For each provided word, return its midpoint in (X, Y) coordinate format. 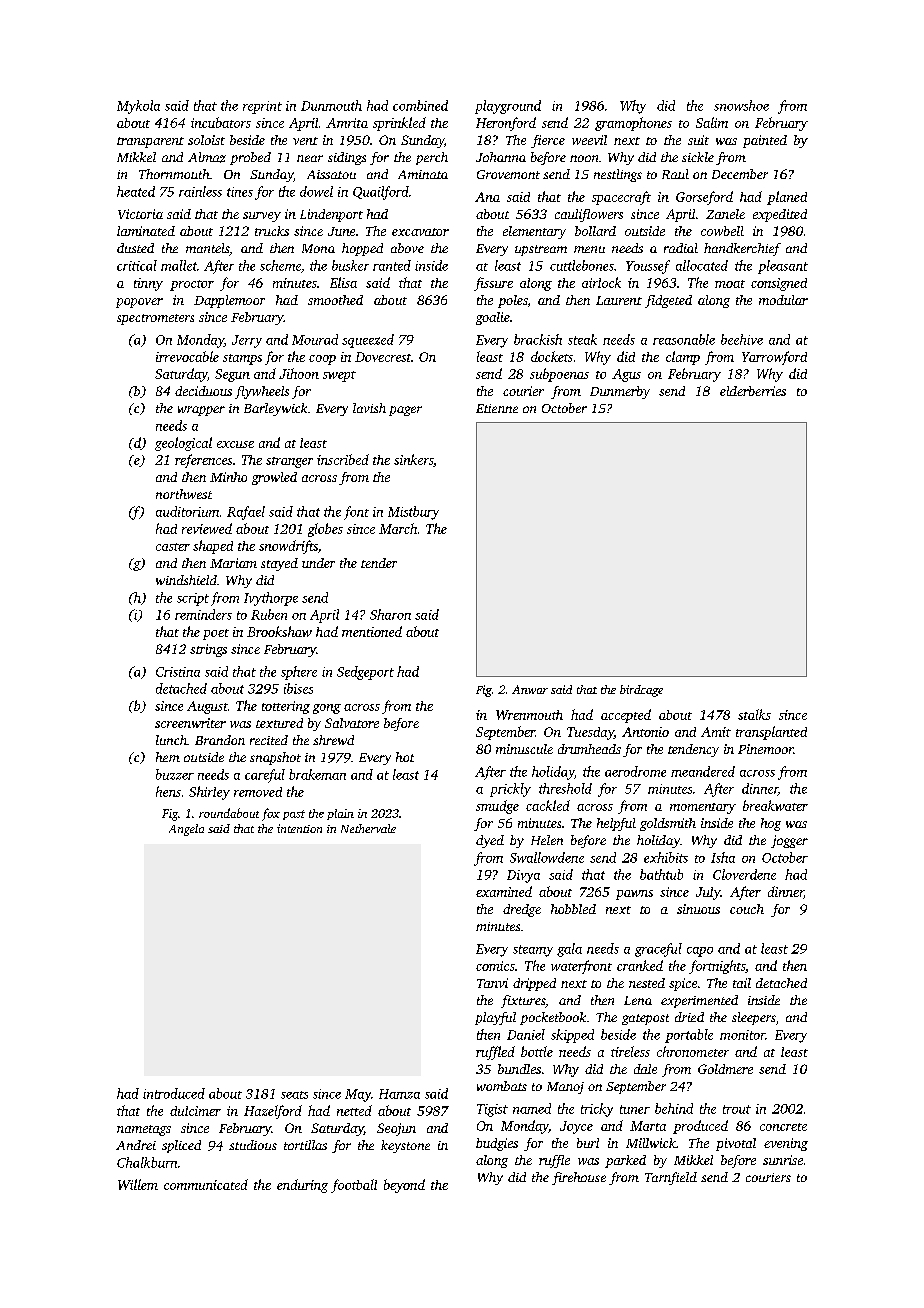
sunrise (783, 1160)
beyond (404, 1186)
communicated (206, 1184)
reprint (262, 107)
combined (420, 105)
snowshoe (741, 105)
